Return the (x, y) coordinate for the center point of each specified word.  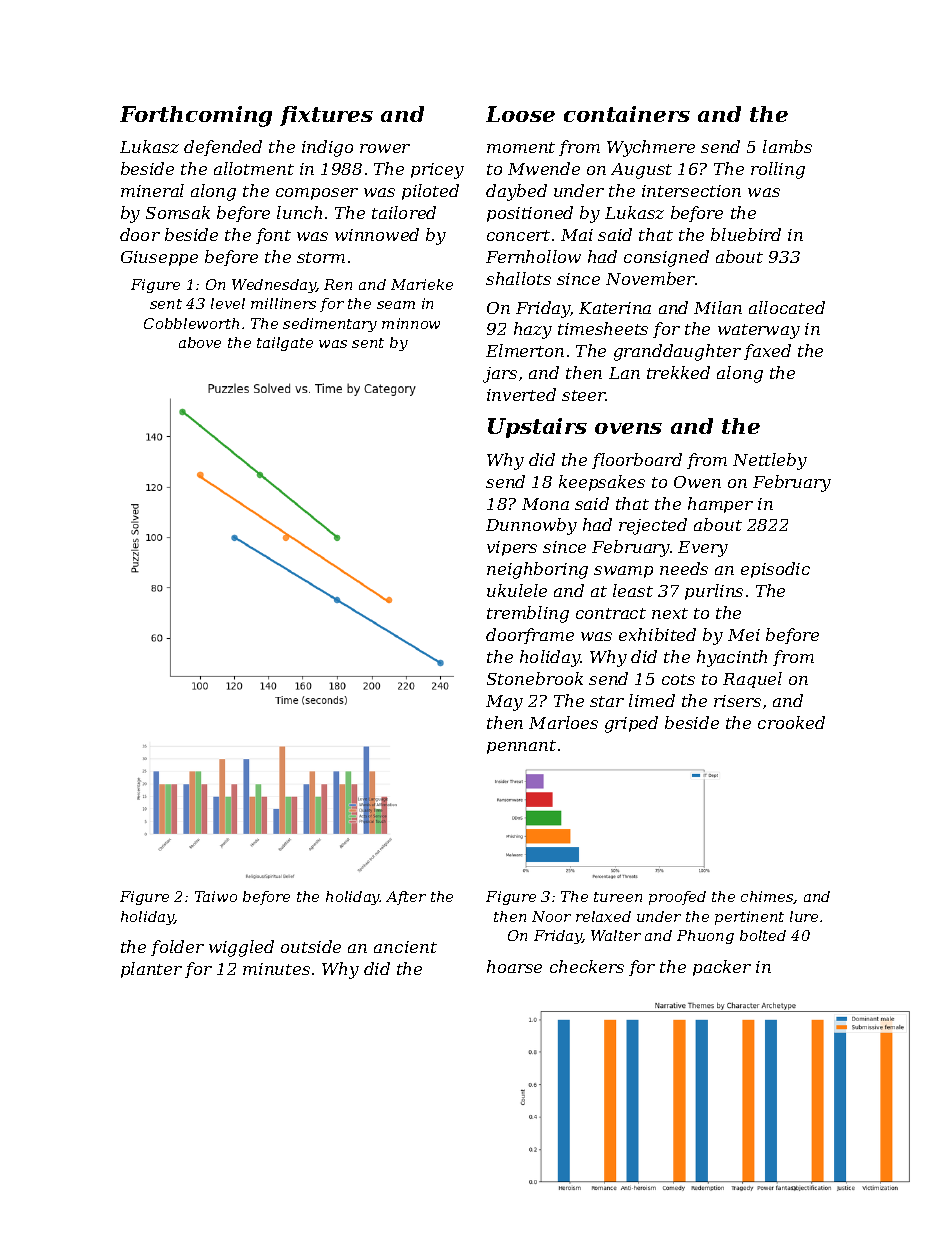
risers (737, 701)
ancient (405, 947)
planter (151, 970)
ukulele (517, 590)
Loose (520, 114)
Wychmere (651, 148)
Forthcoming (196, 116)
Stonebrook (535, 678)
